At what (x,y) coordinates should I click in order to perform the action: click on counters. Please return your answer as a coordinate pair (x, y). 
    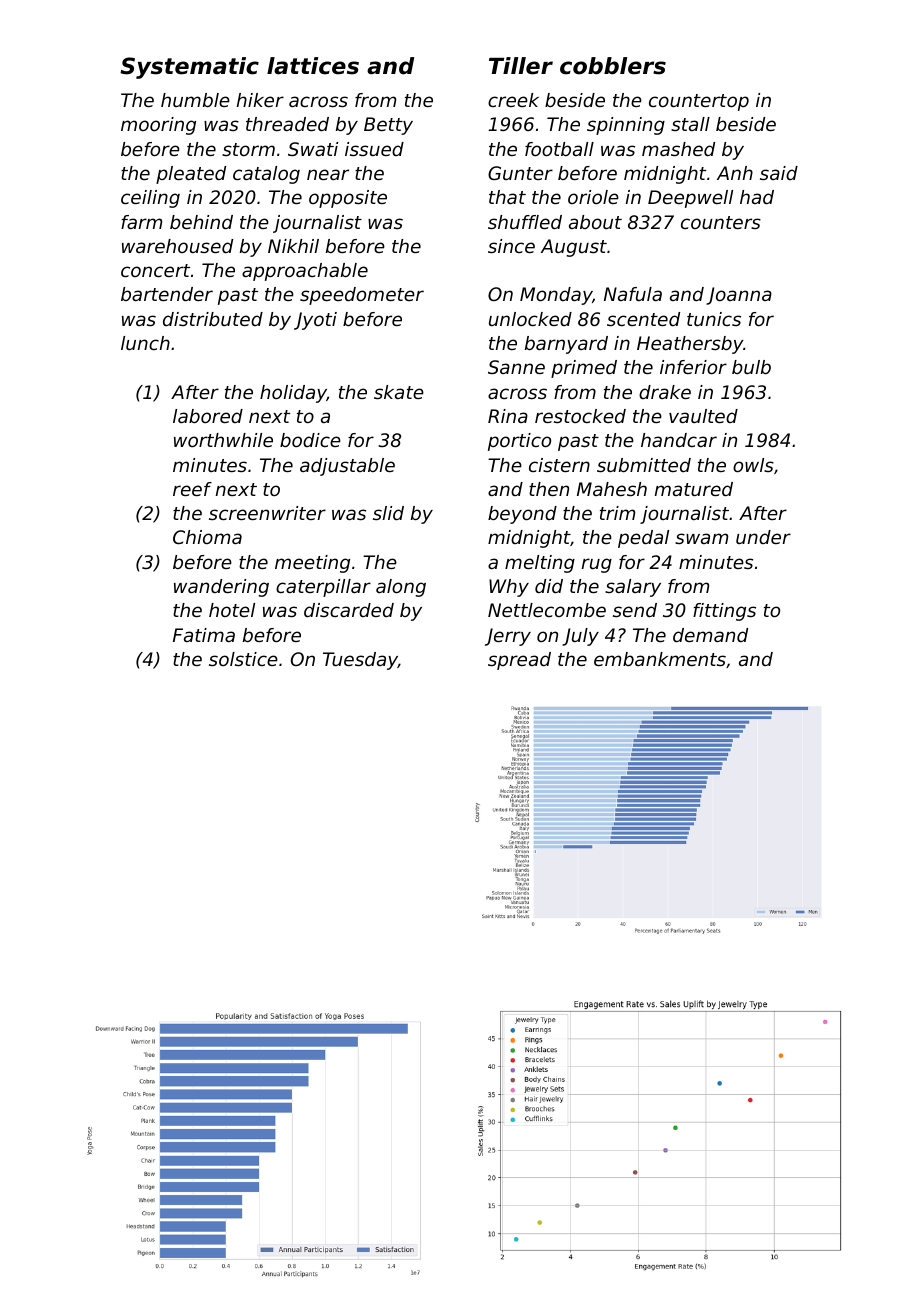
    Looking at the image, I should click on (721, 222).
